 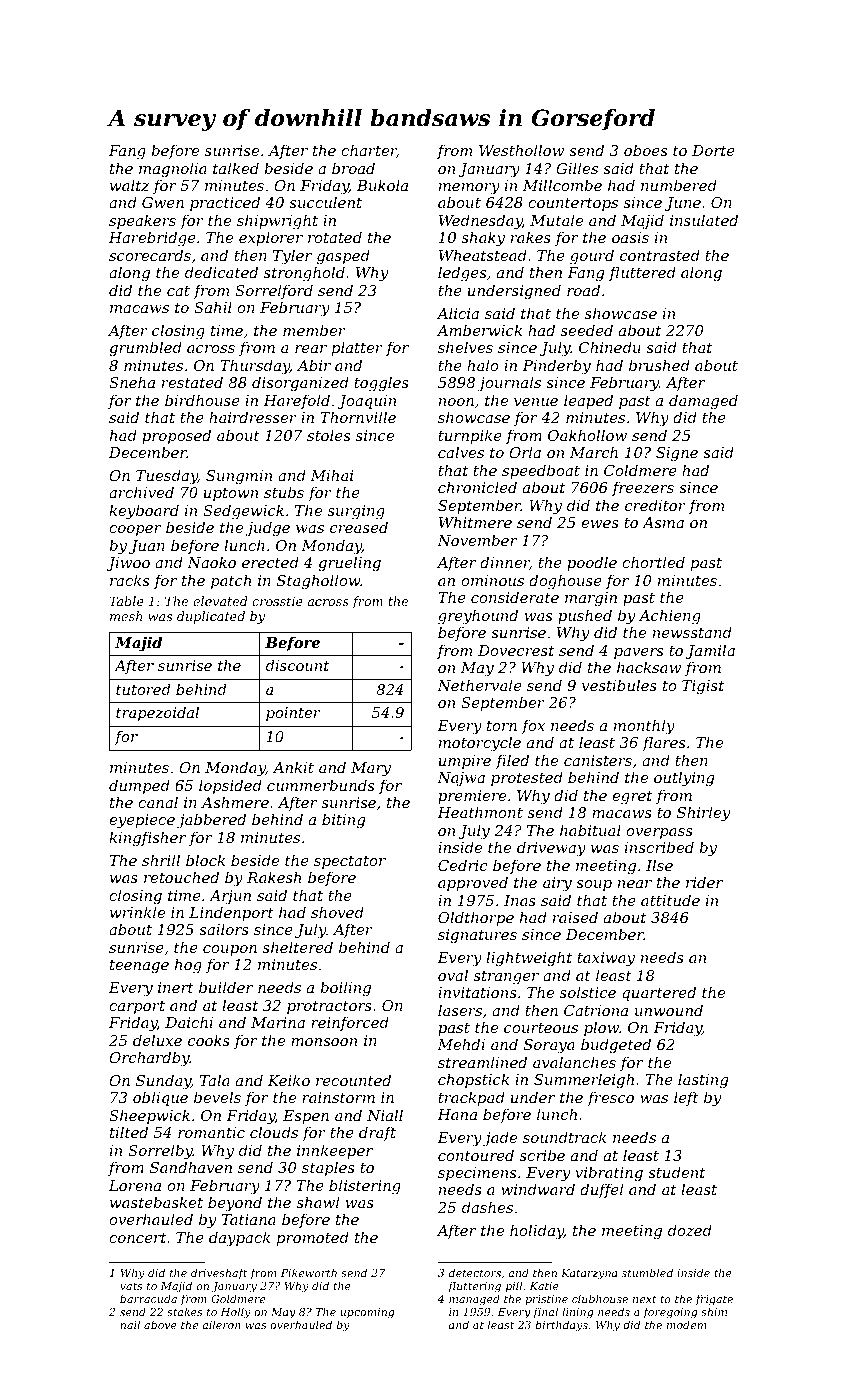 I want to click on rotated, so click(x=335, y=237).
